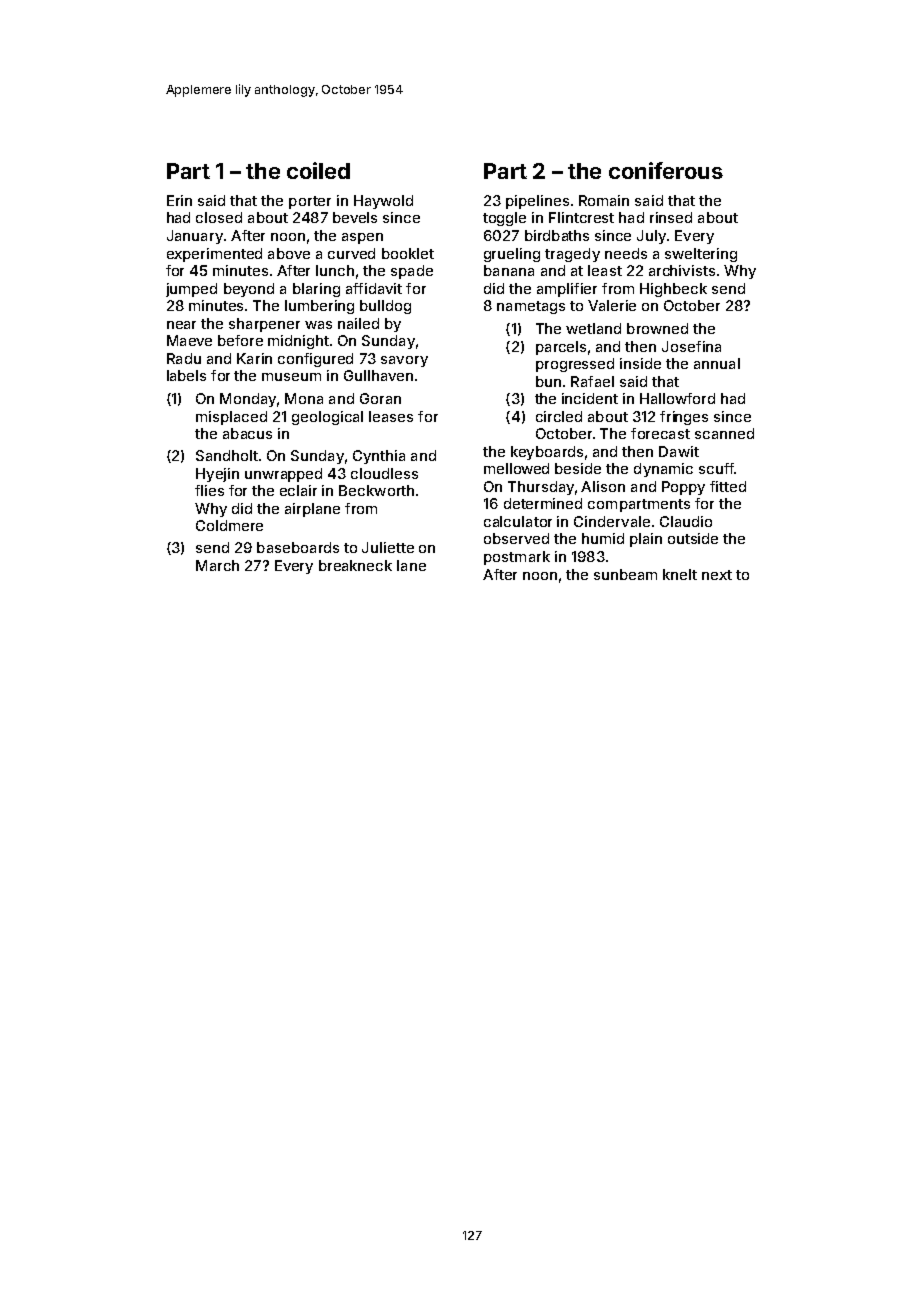 The height and width of the screenshot is (1311, 924). I want to click on beyond, so click(249, 290).
